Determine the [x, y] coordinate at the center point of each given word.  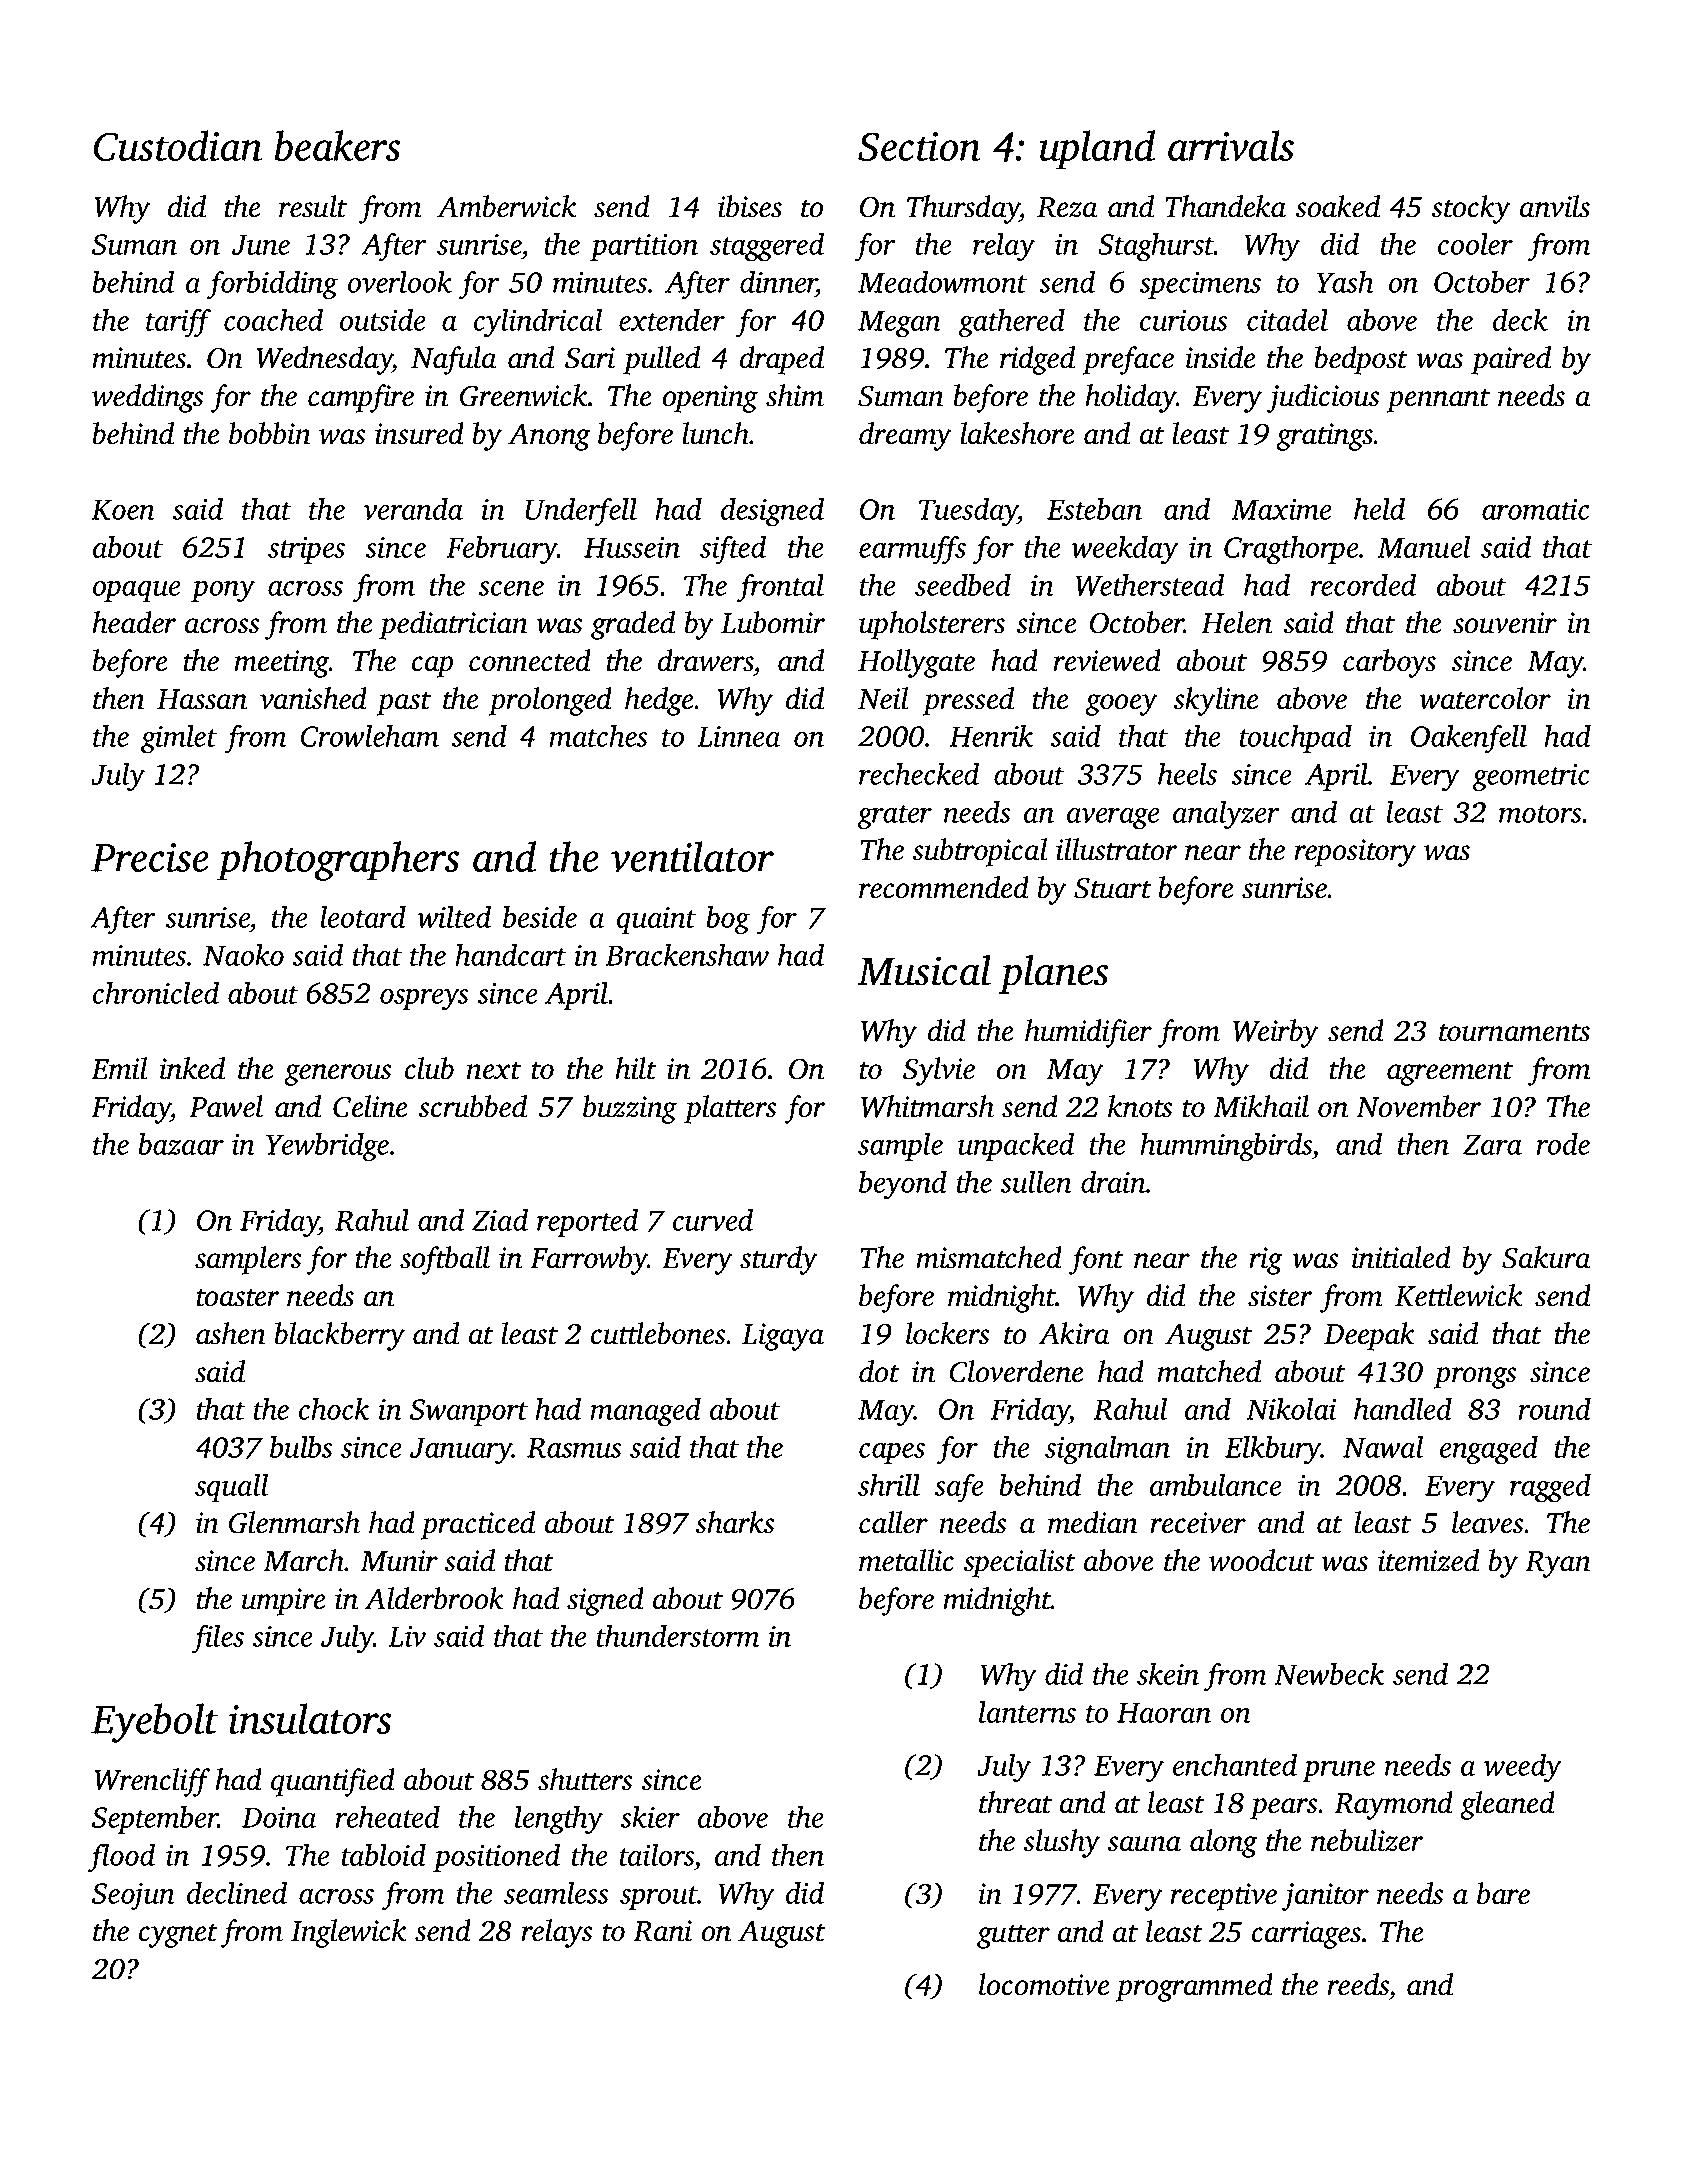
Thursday [963, 209]
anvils [1555, 206]
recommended [944, 887]
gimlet [179, 739]
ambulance [1216, 1484]
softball [445, 1260]
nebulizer [1367, 1840]
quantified [333, 1782]
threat [1015, 1802]
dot [879, 1371]
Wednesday [324, 360]
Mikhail [1261, 1106]
